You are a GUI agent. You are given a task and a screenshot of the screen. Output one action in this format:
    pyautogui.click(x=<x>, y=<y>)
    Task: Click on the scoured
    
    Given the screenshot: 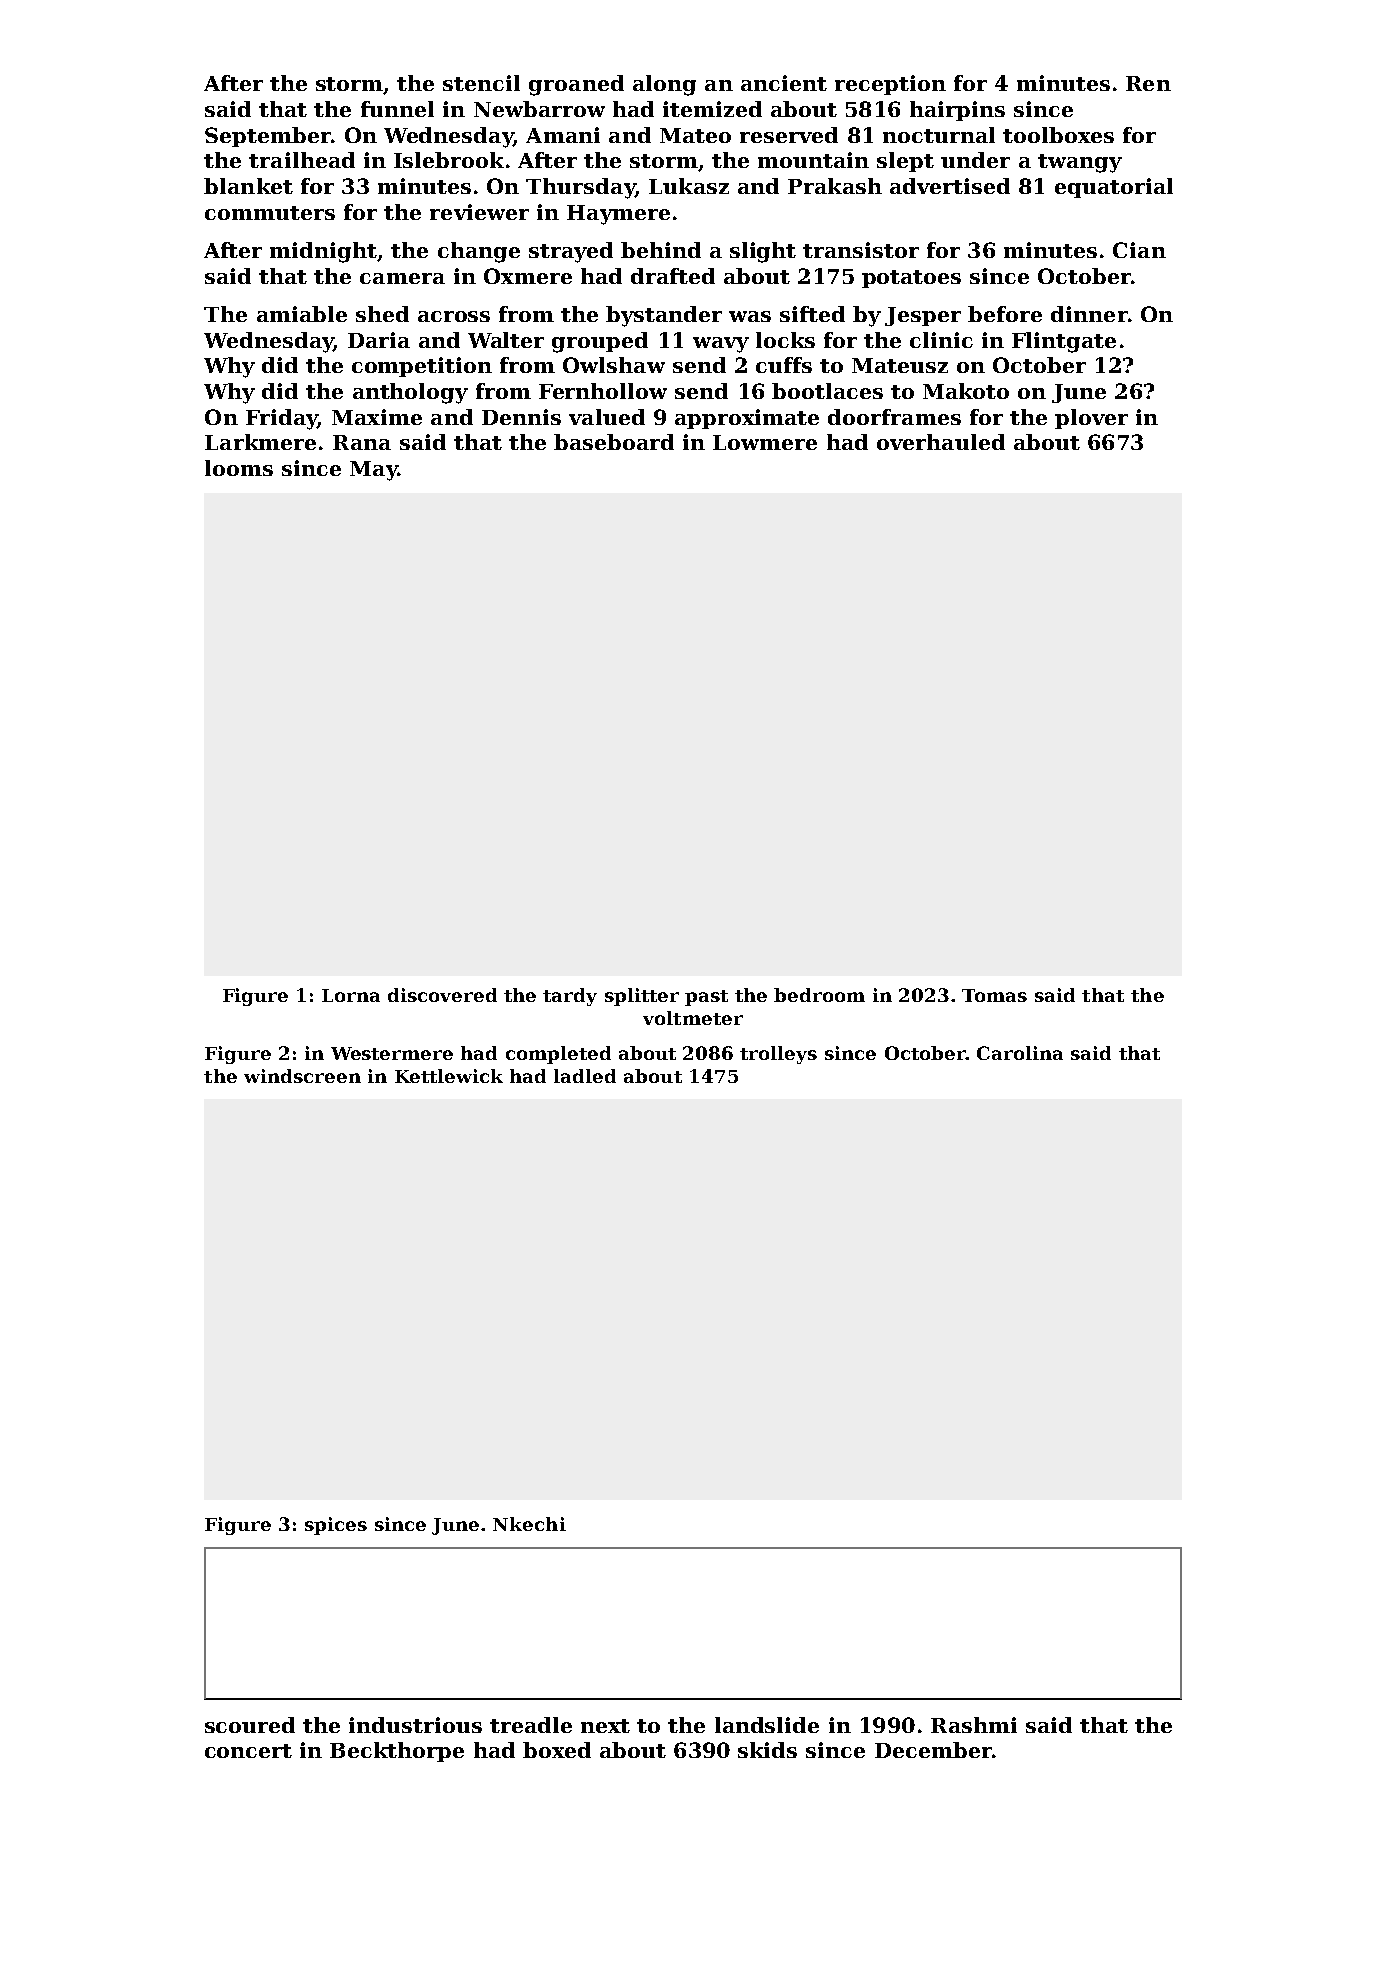 What is the action you would take?
    pyautogui.click(x=250, y=1725)
